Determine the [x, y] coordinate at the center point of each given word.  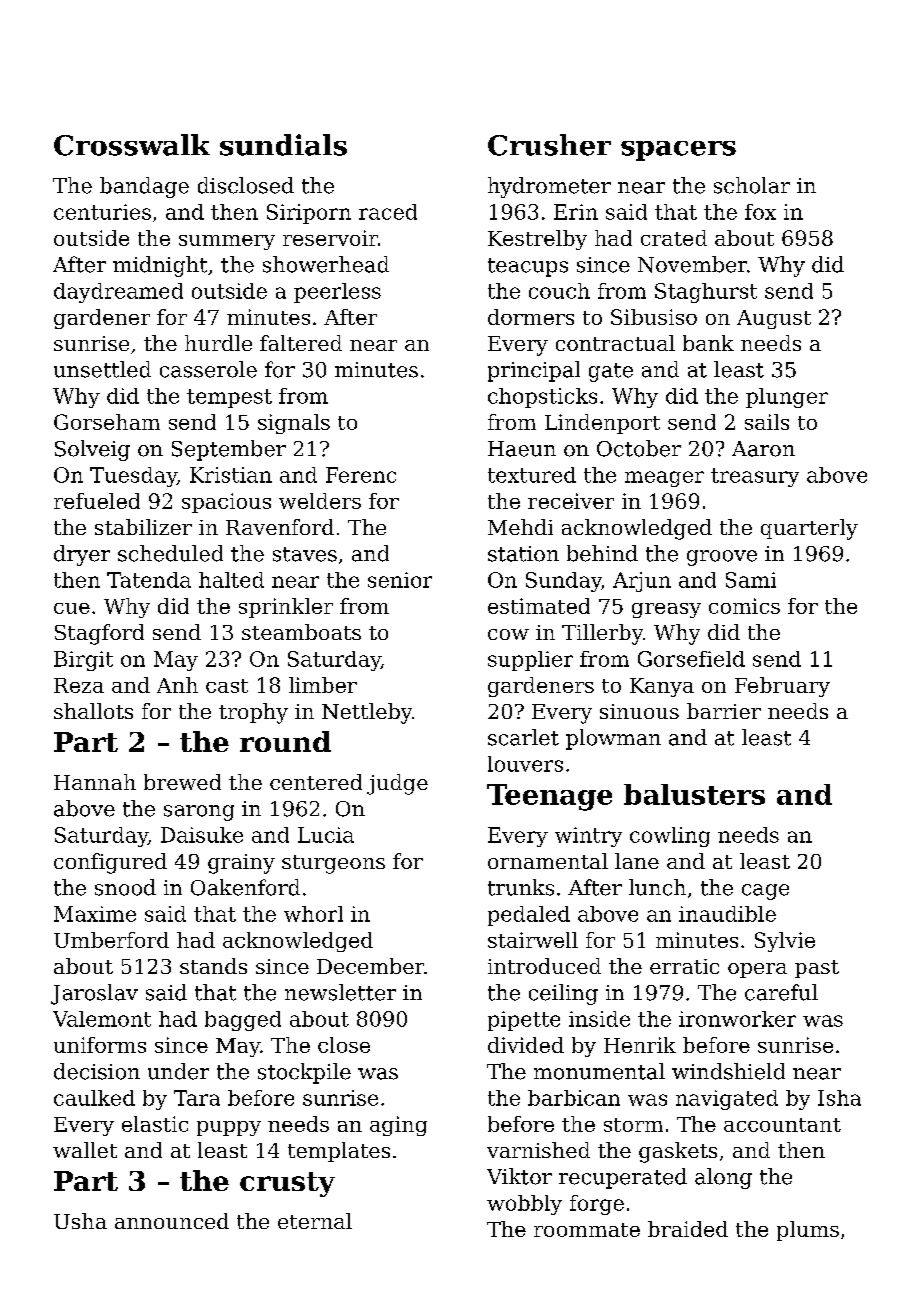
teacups [528, 267]
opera [757, 970]
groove [722, 558]
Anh [177, 685]
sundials [283, 145]
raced [388, 212]
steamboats [301, 632]
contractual [615, 343]
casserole [208, 369]
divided [526, 1045]
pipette [524, 1021]
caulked [94, 1098]
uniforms [100, 1045]
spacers [678, 151]
